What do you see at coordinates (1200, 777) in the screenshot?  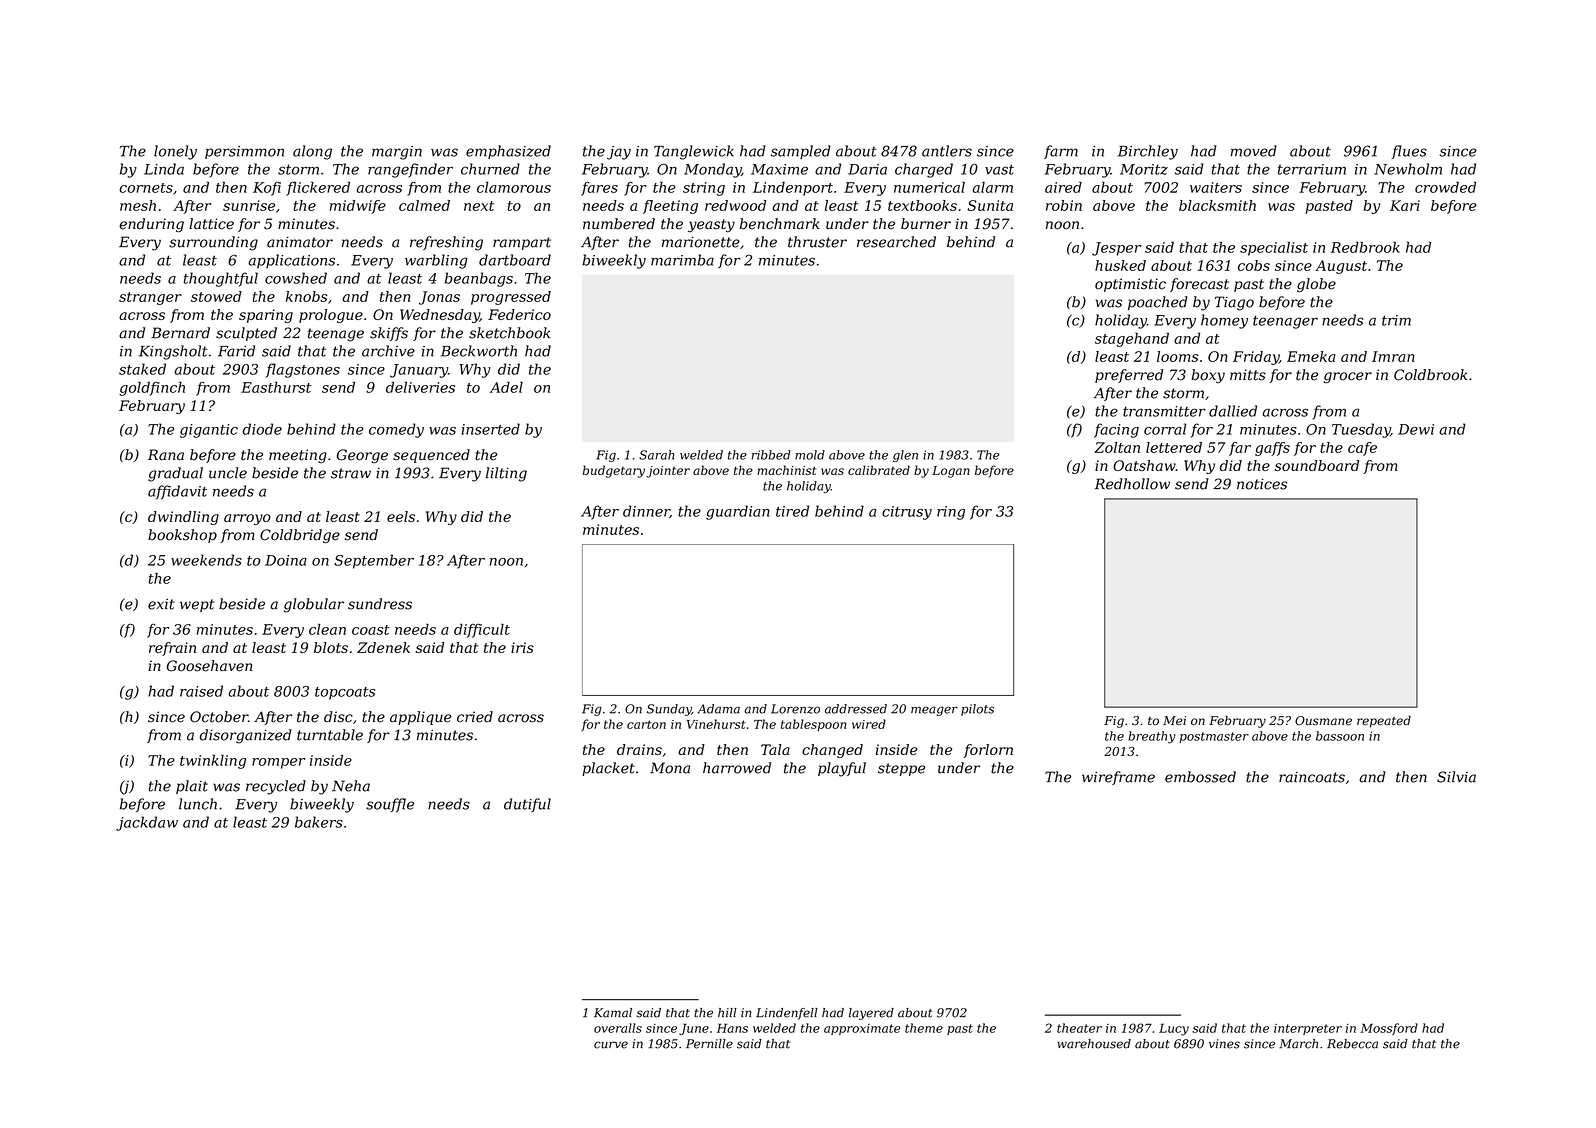 I see `embossed` at bounding box center [1200, 777].
